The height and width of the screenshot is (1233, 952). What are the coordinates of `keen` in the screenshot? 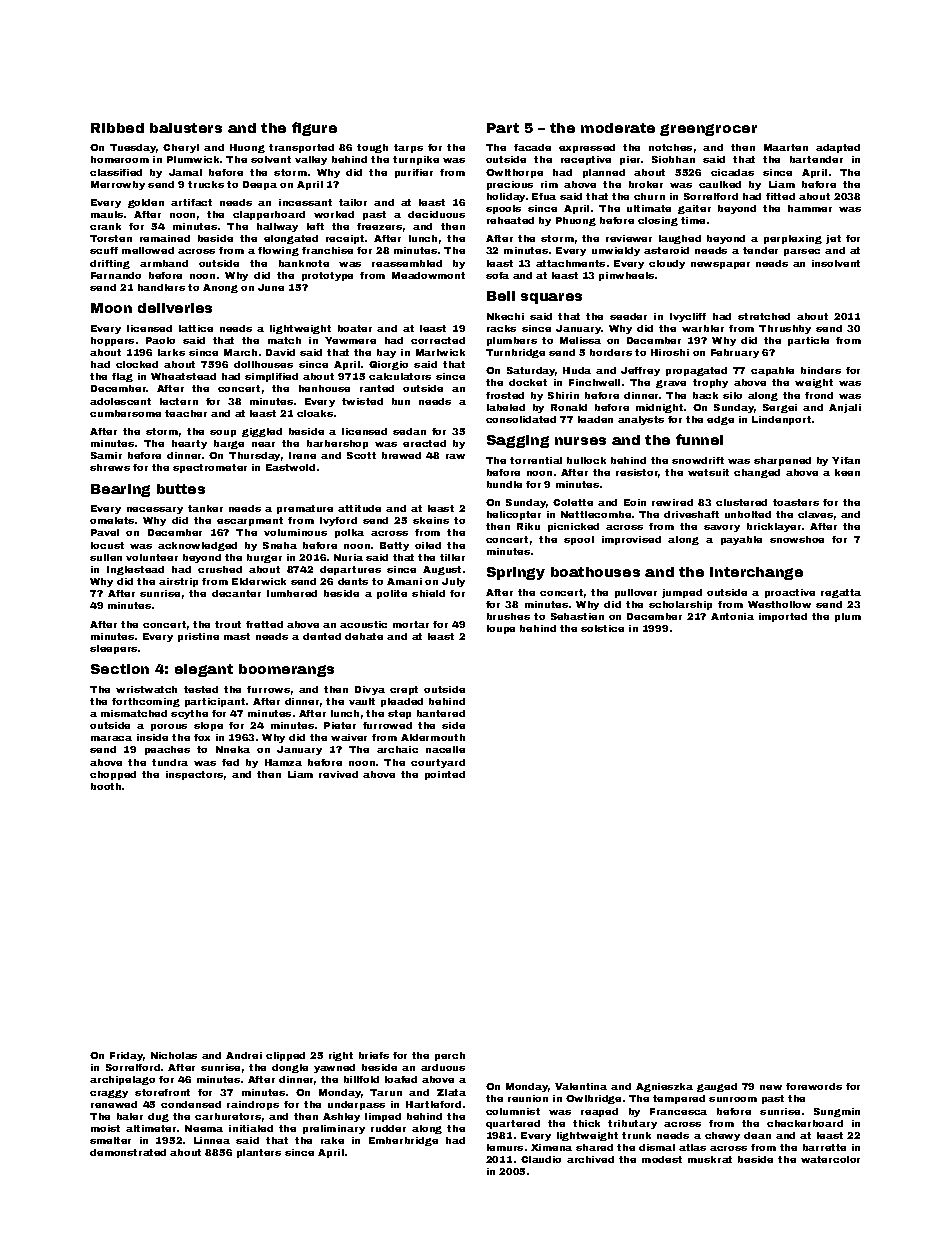 It's located at (847, 472).
